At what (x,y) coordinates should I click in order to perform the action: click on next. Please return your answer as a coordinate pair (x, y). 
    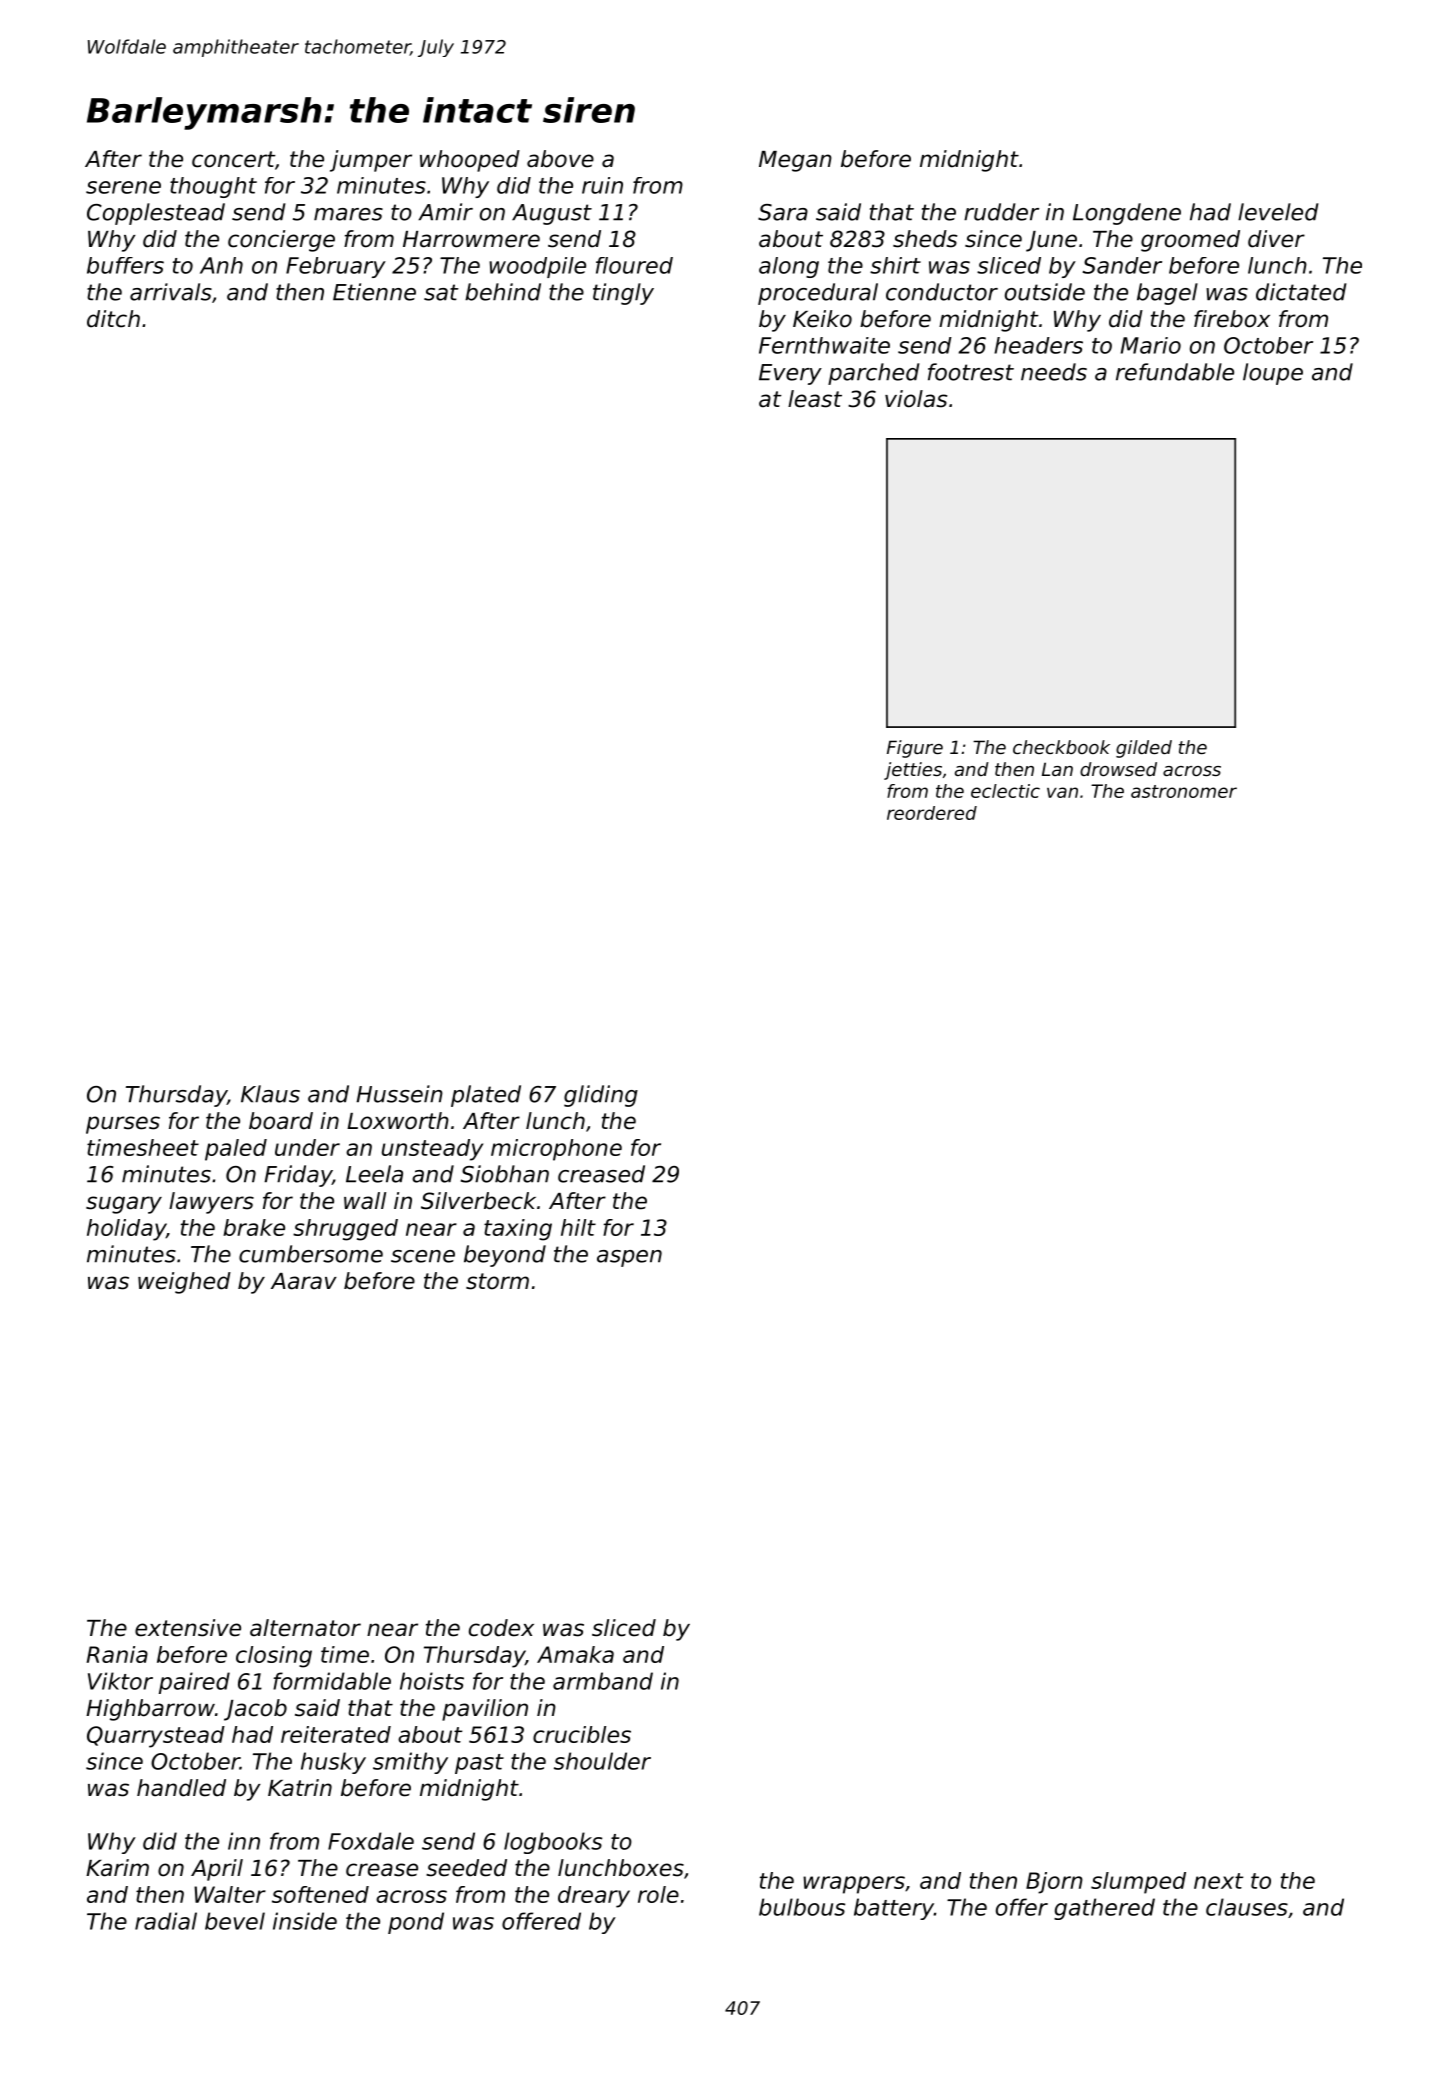
    Looking at the image, I should click on (1218, 1881).
